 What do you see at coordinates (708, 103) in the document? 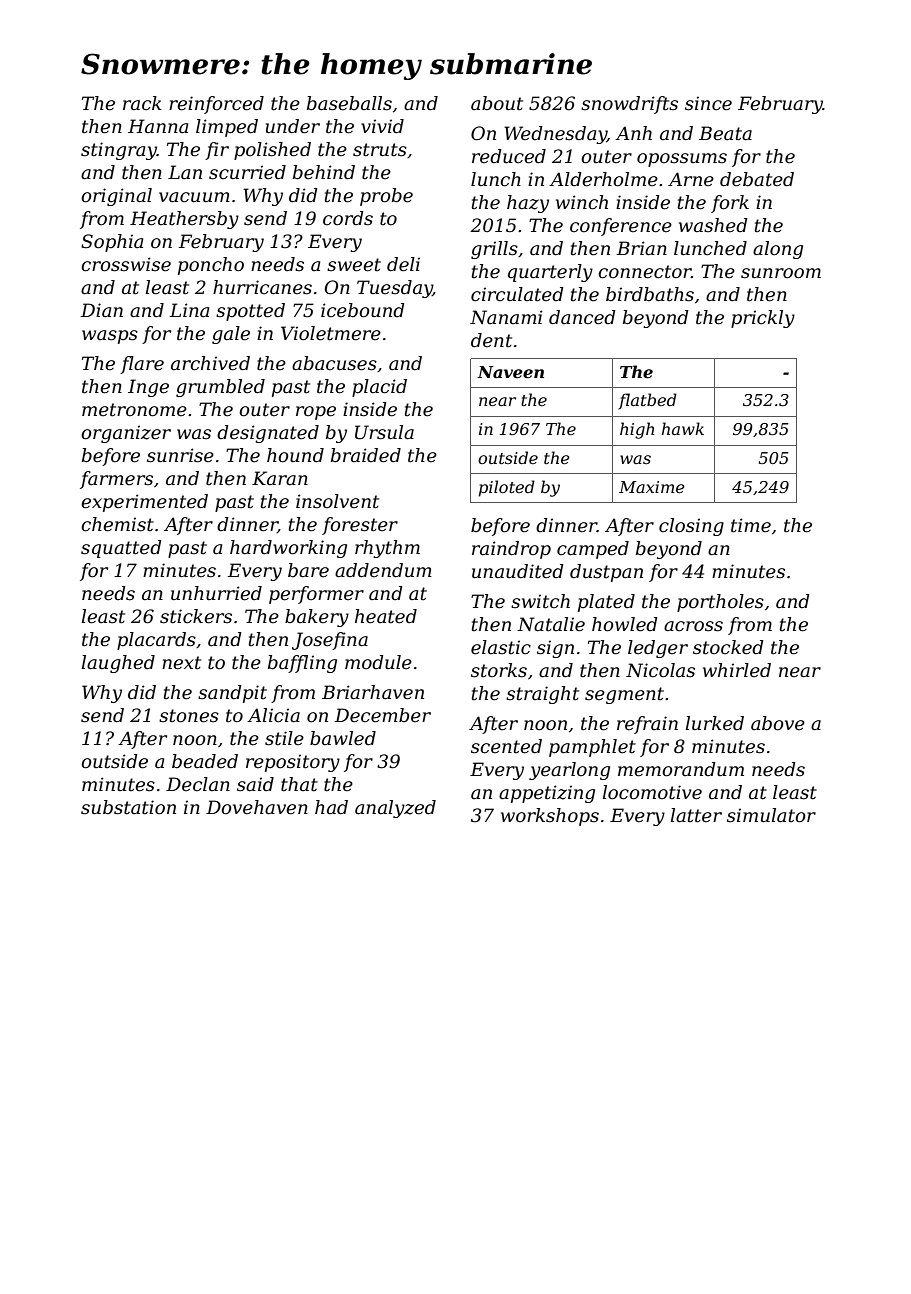
I see `since` at bounding box center [708, 103].
